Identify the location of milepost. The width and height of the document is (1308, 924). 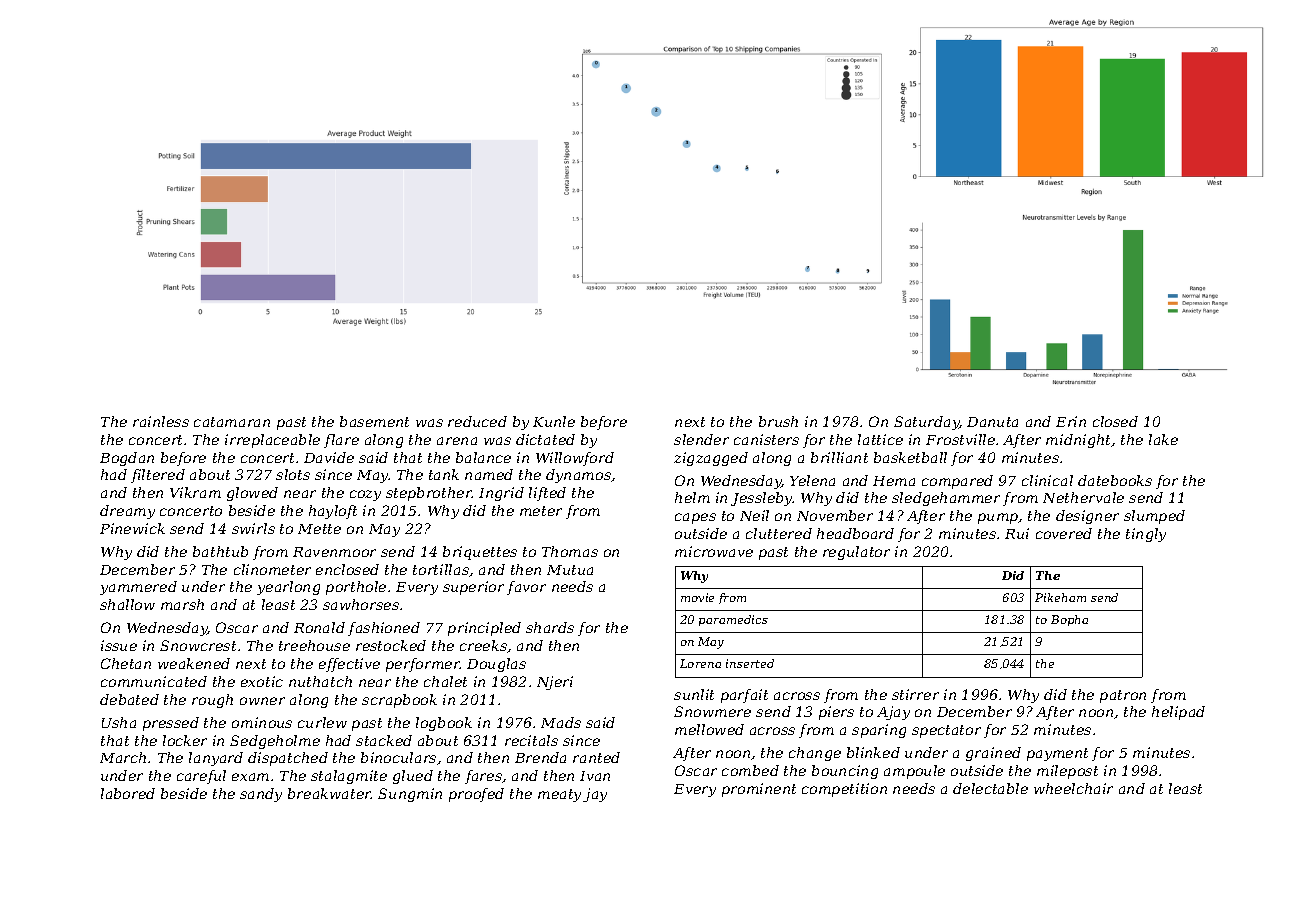
(1067, 772).
